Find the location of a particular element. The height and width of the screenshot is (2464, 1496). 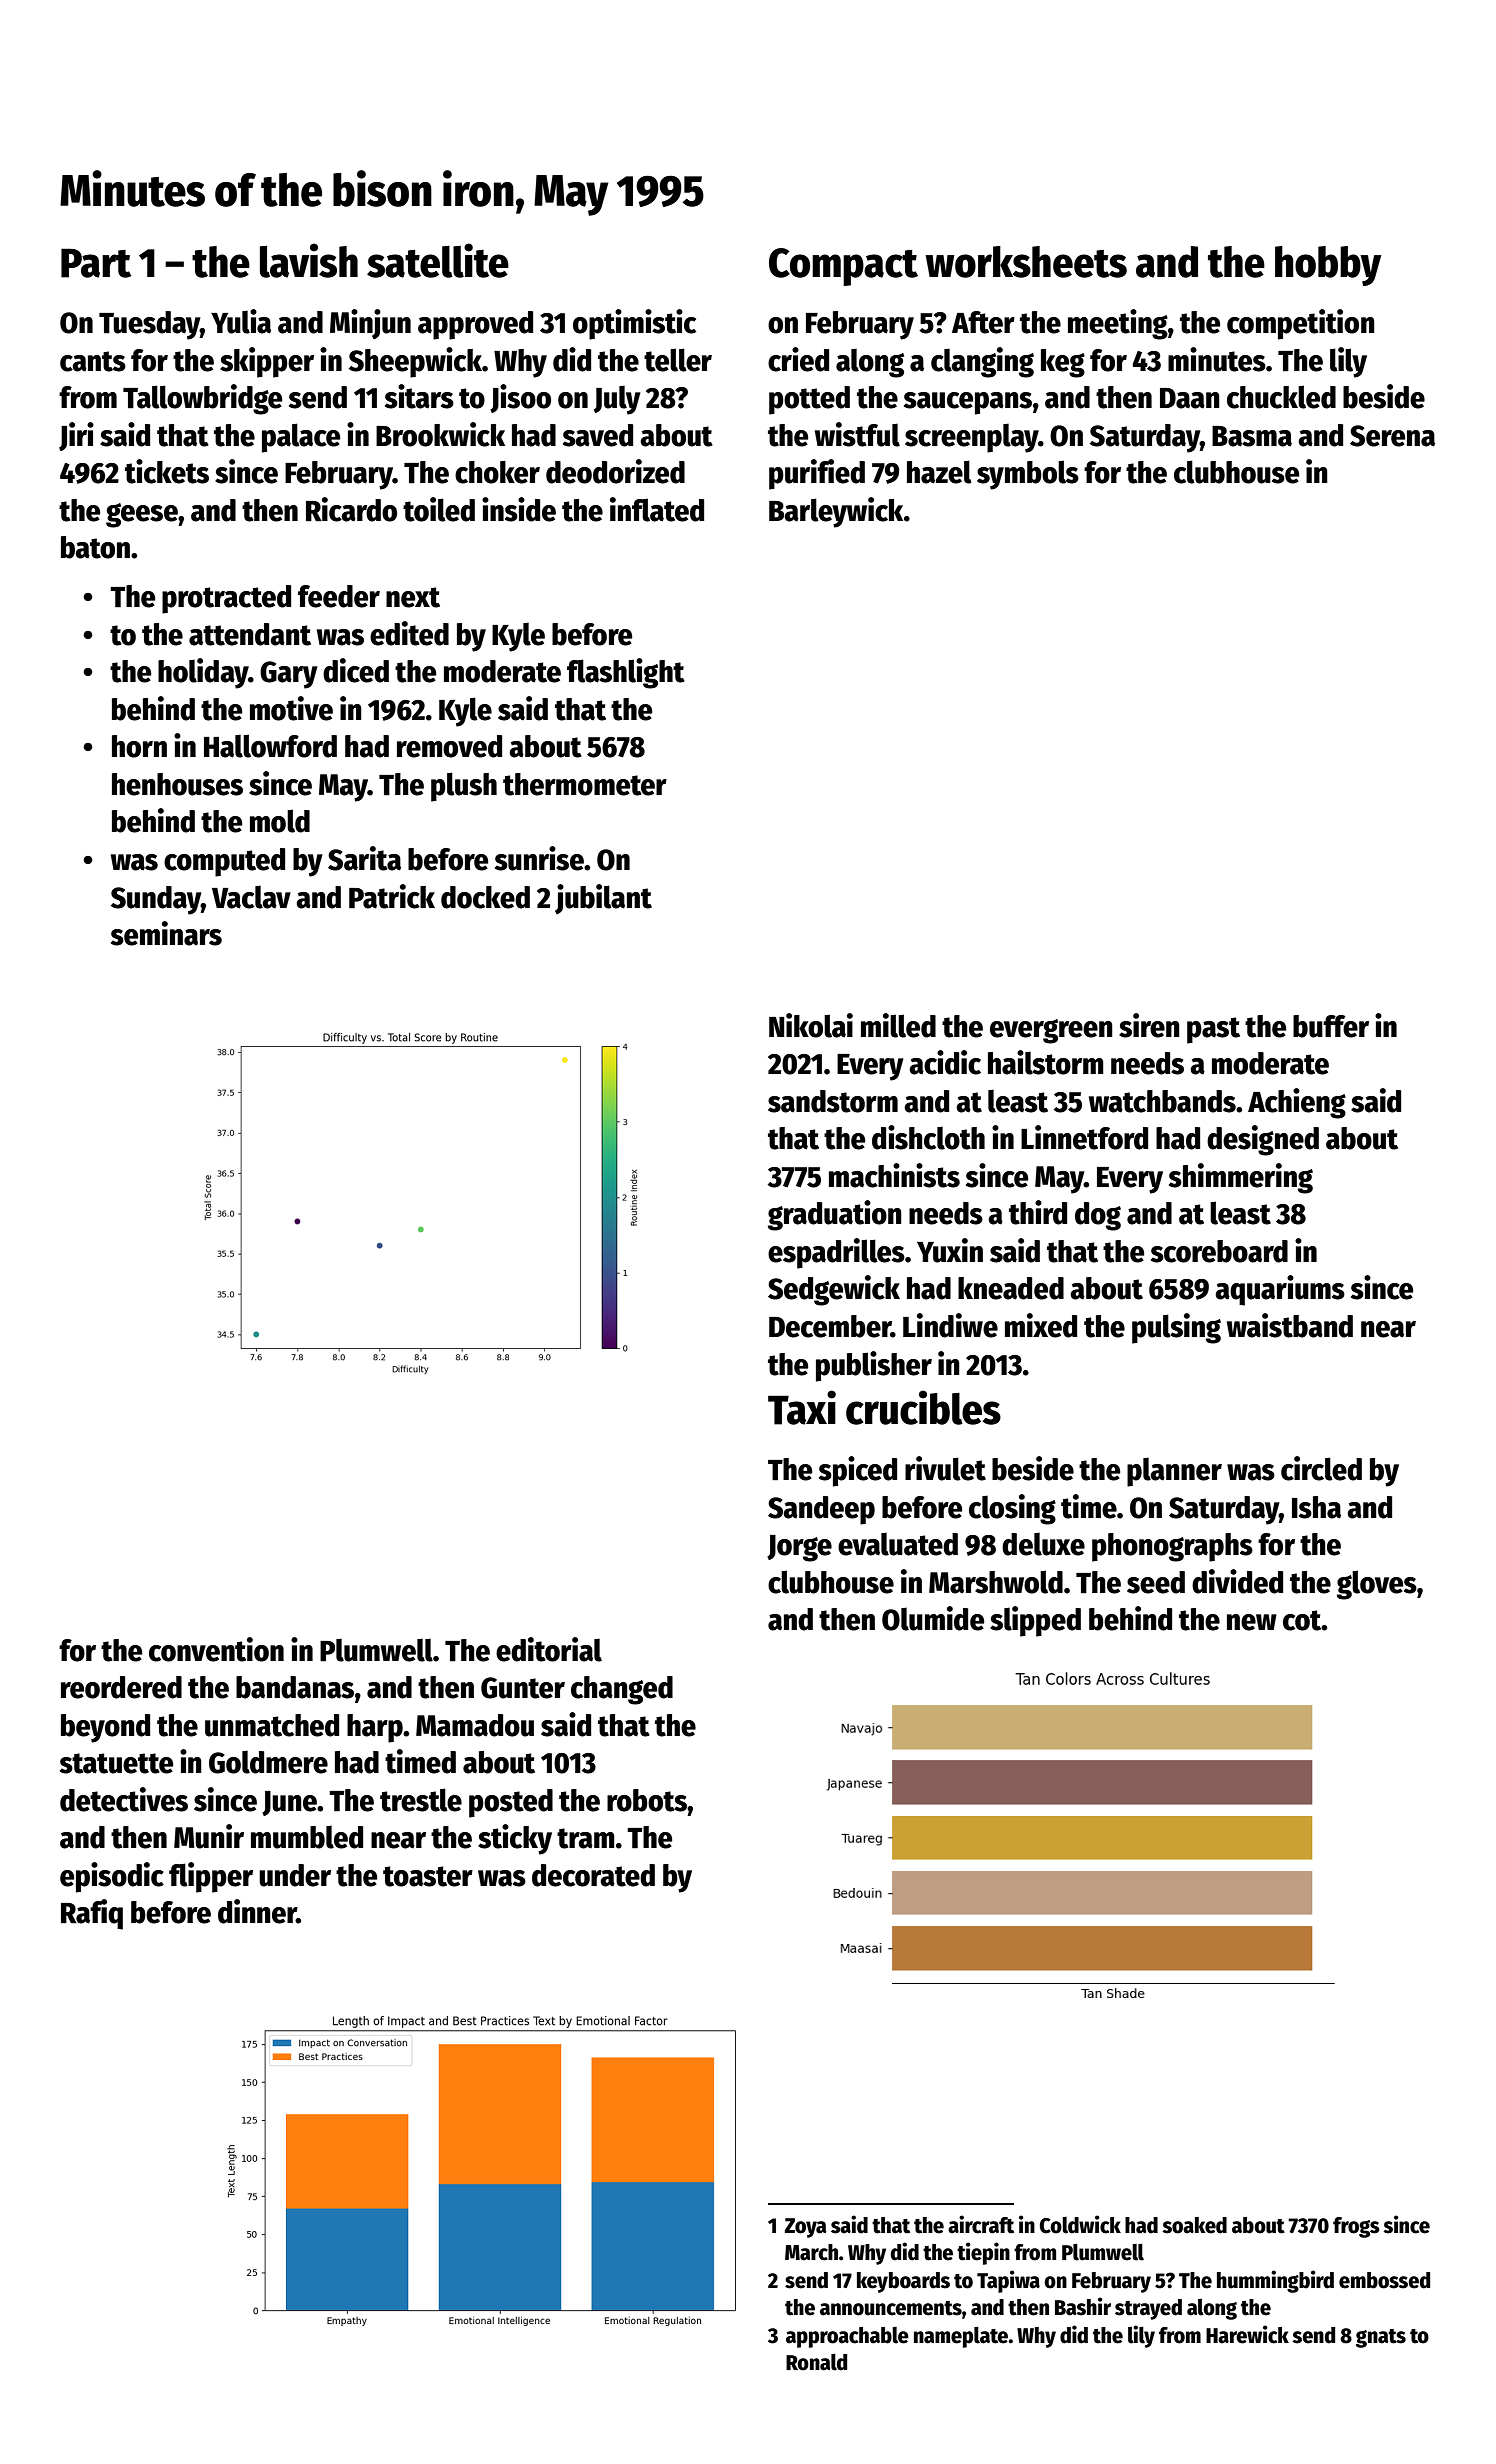

seed is located at coordinates (1156, 1582).
